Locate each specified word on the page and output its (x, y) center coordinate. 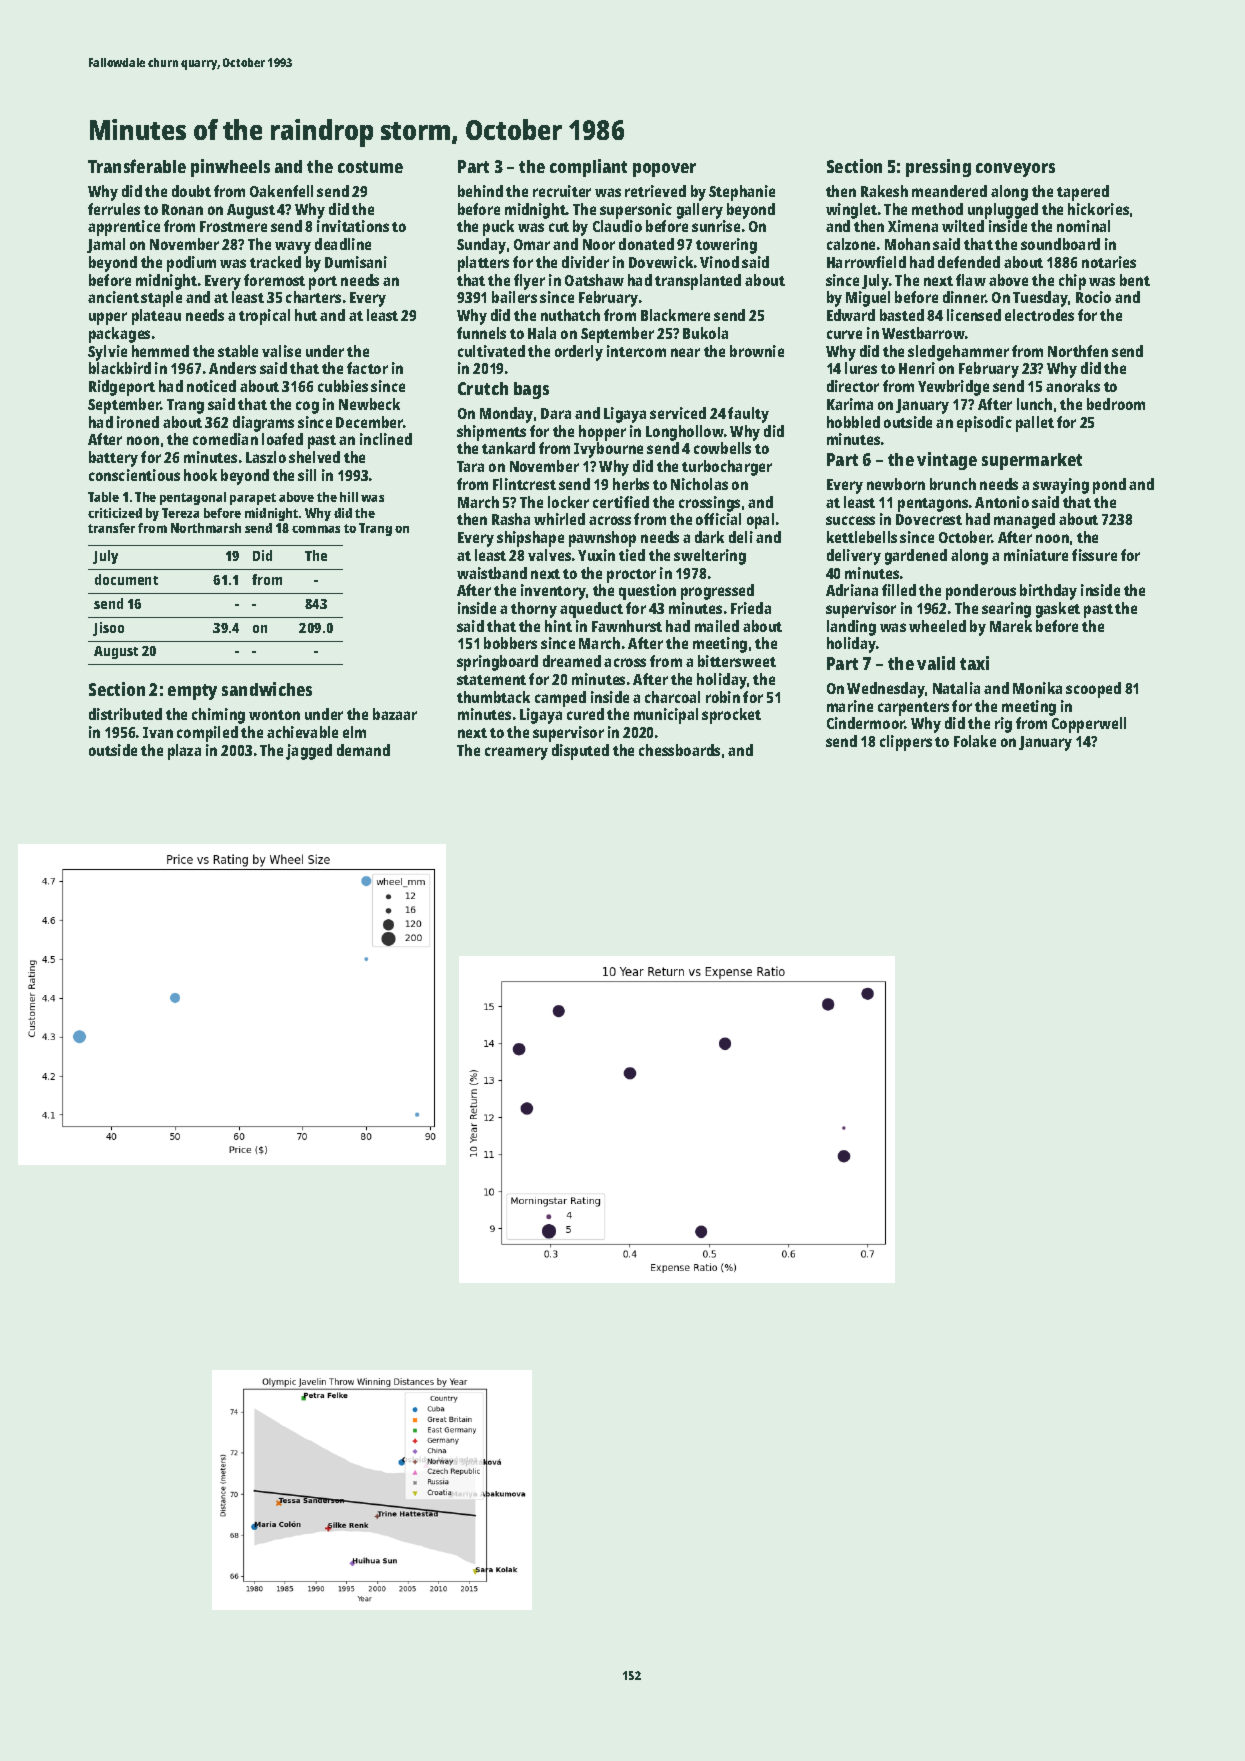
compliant (588, 168)
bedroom (1116, 404)
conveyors (1015, 170)
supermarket (1032, 461)
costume (370, 167)
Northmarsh (206, 528)
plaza (184, 752)
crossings (709, 504)
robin (723, 697)
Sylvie (107, 353)
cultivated (491, 351)
